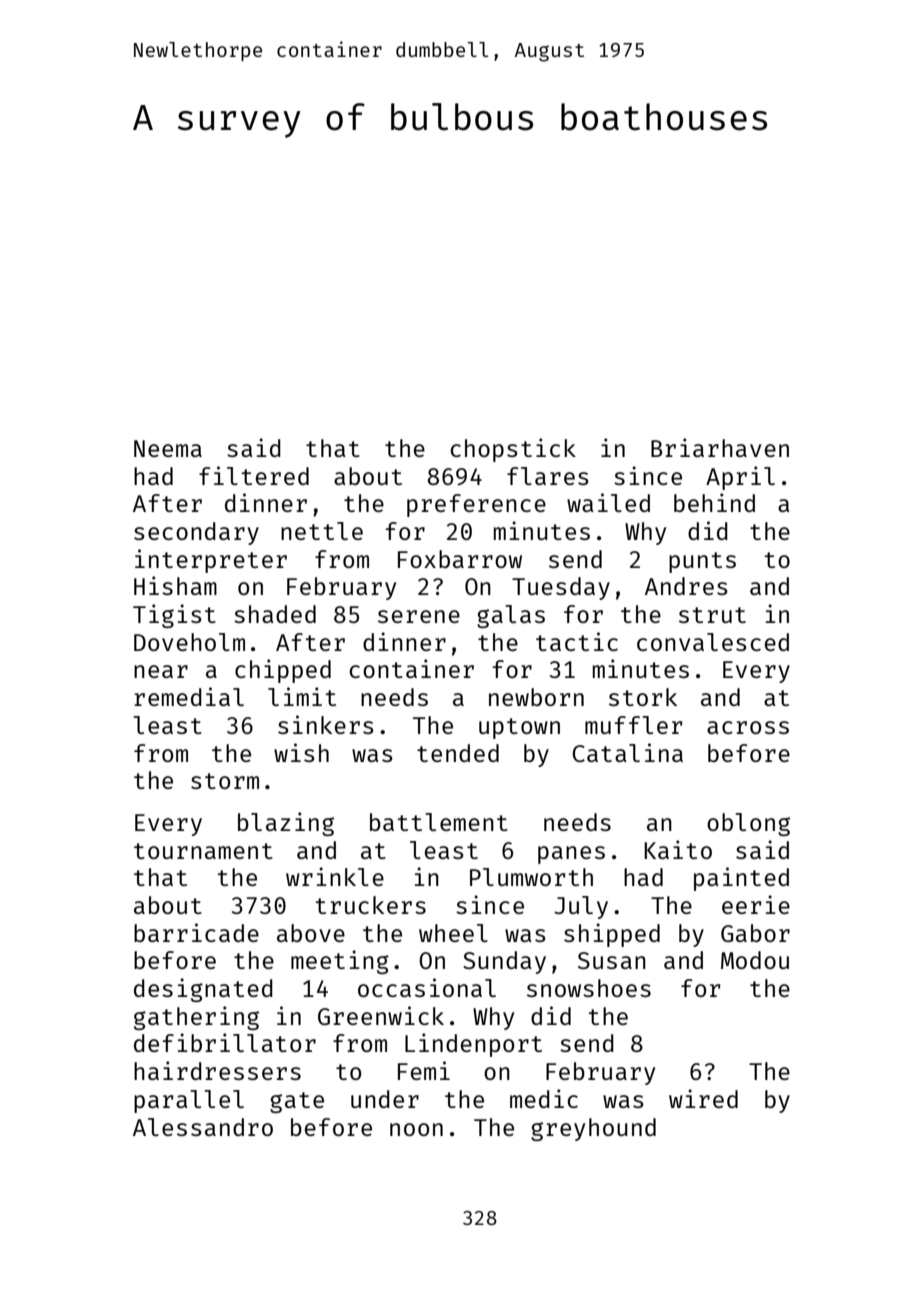 This screenshot has height=1311, width=924. What do you see at coordinates (203, 851) in the screenshot?
I see `tournament` at bounding box center [203, 851].
